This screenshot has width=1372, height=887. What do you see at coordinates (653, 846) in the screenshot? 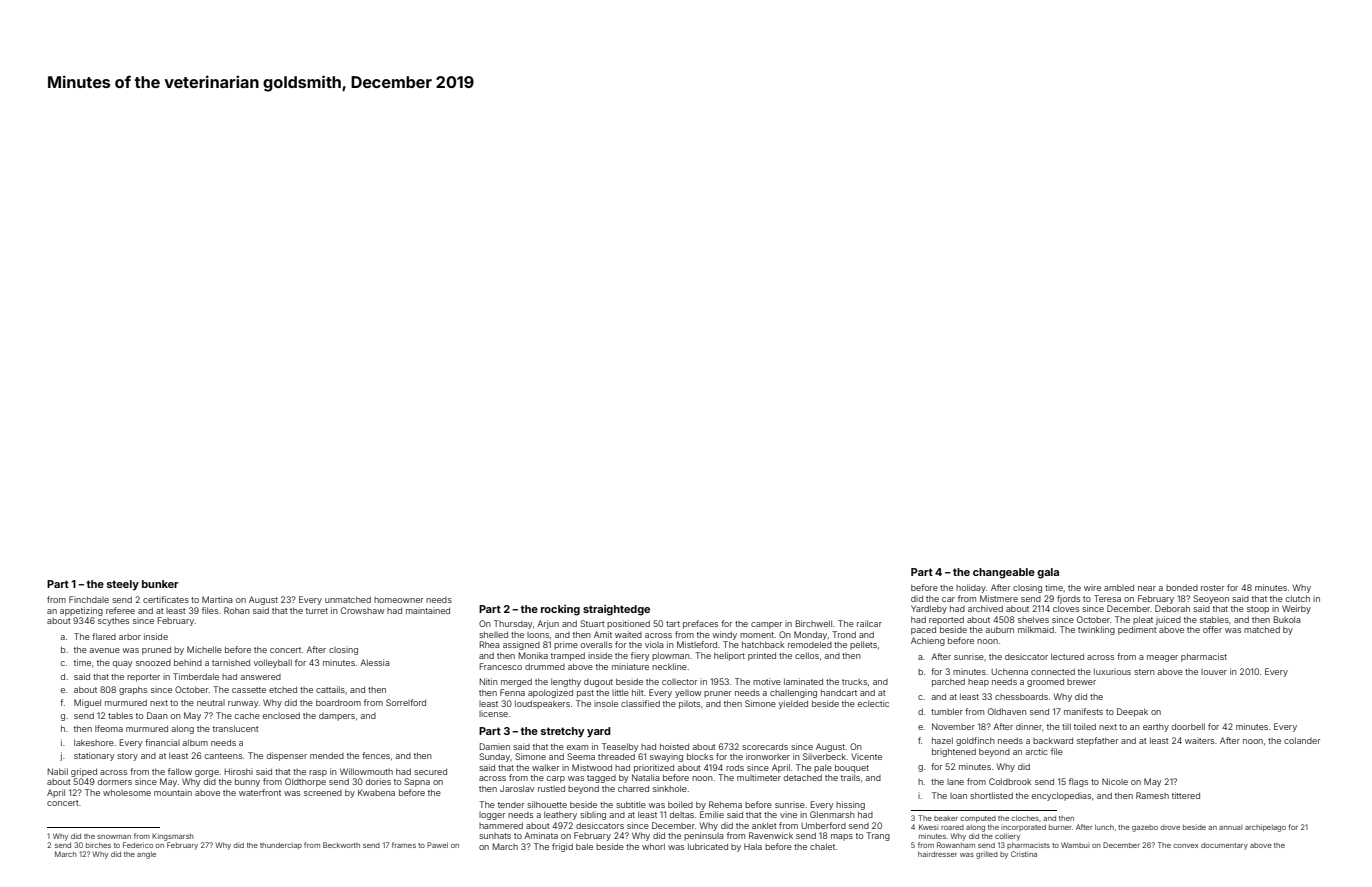
I see `whorl` at bounding box center [653, 846].
